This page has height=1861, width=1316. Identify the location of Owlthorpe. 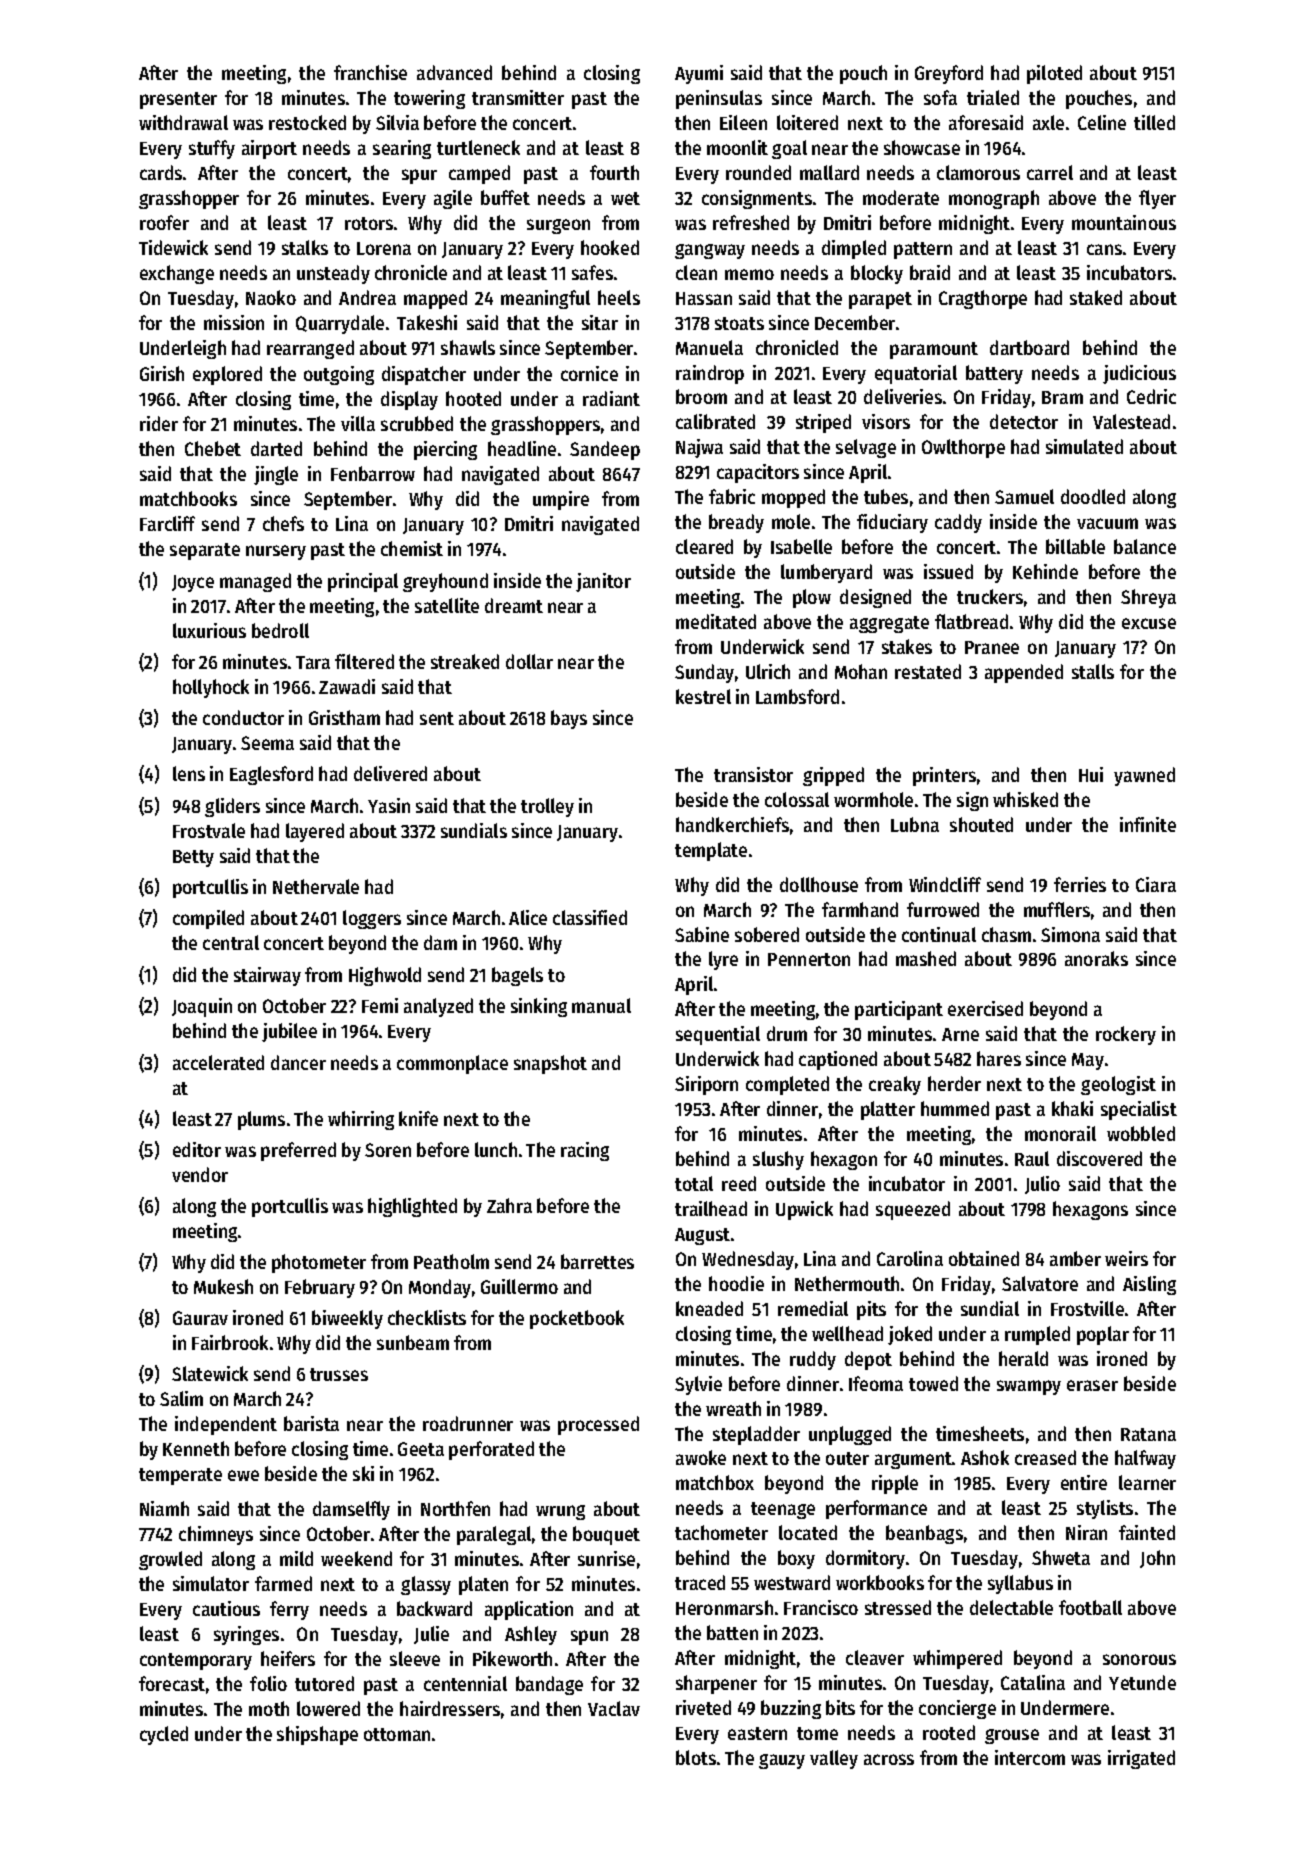
(963, 448).
